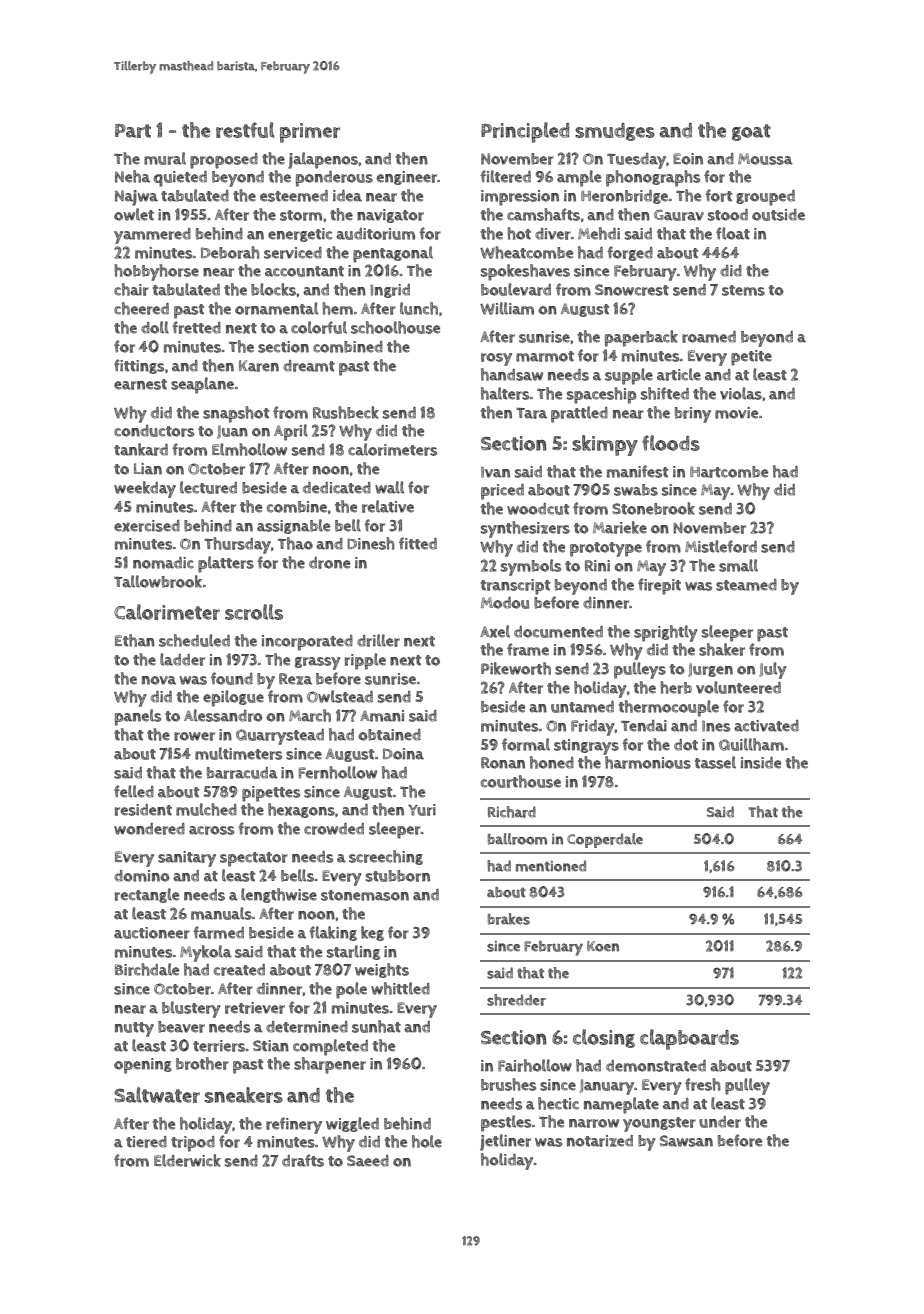 This screenshot has width=924, height=1314. What do you see at coordinates (378, 640) in the screenshot?
I see `driller` at bounding box center [378, 640].
